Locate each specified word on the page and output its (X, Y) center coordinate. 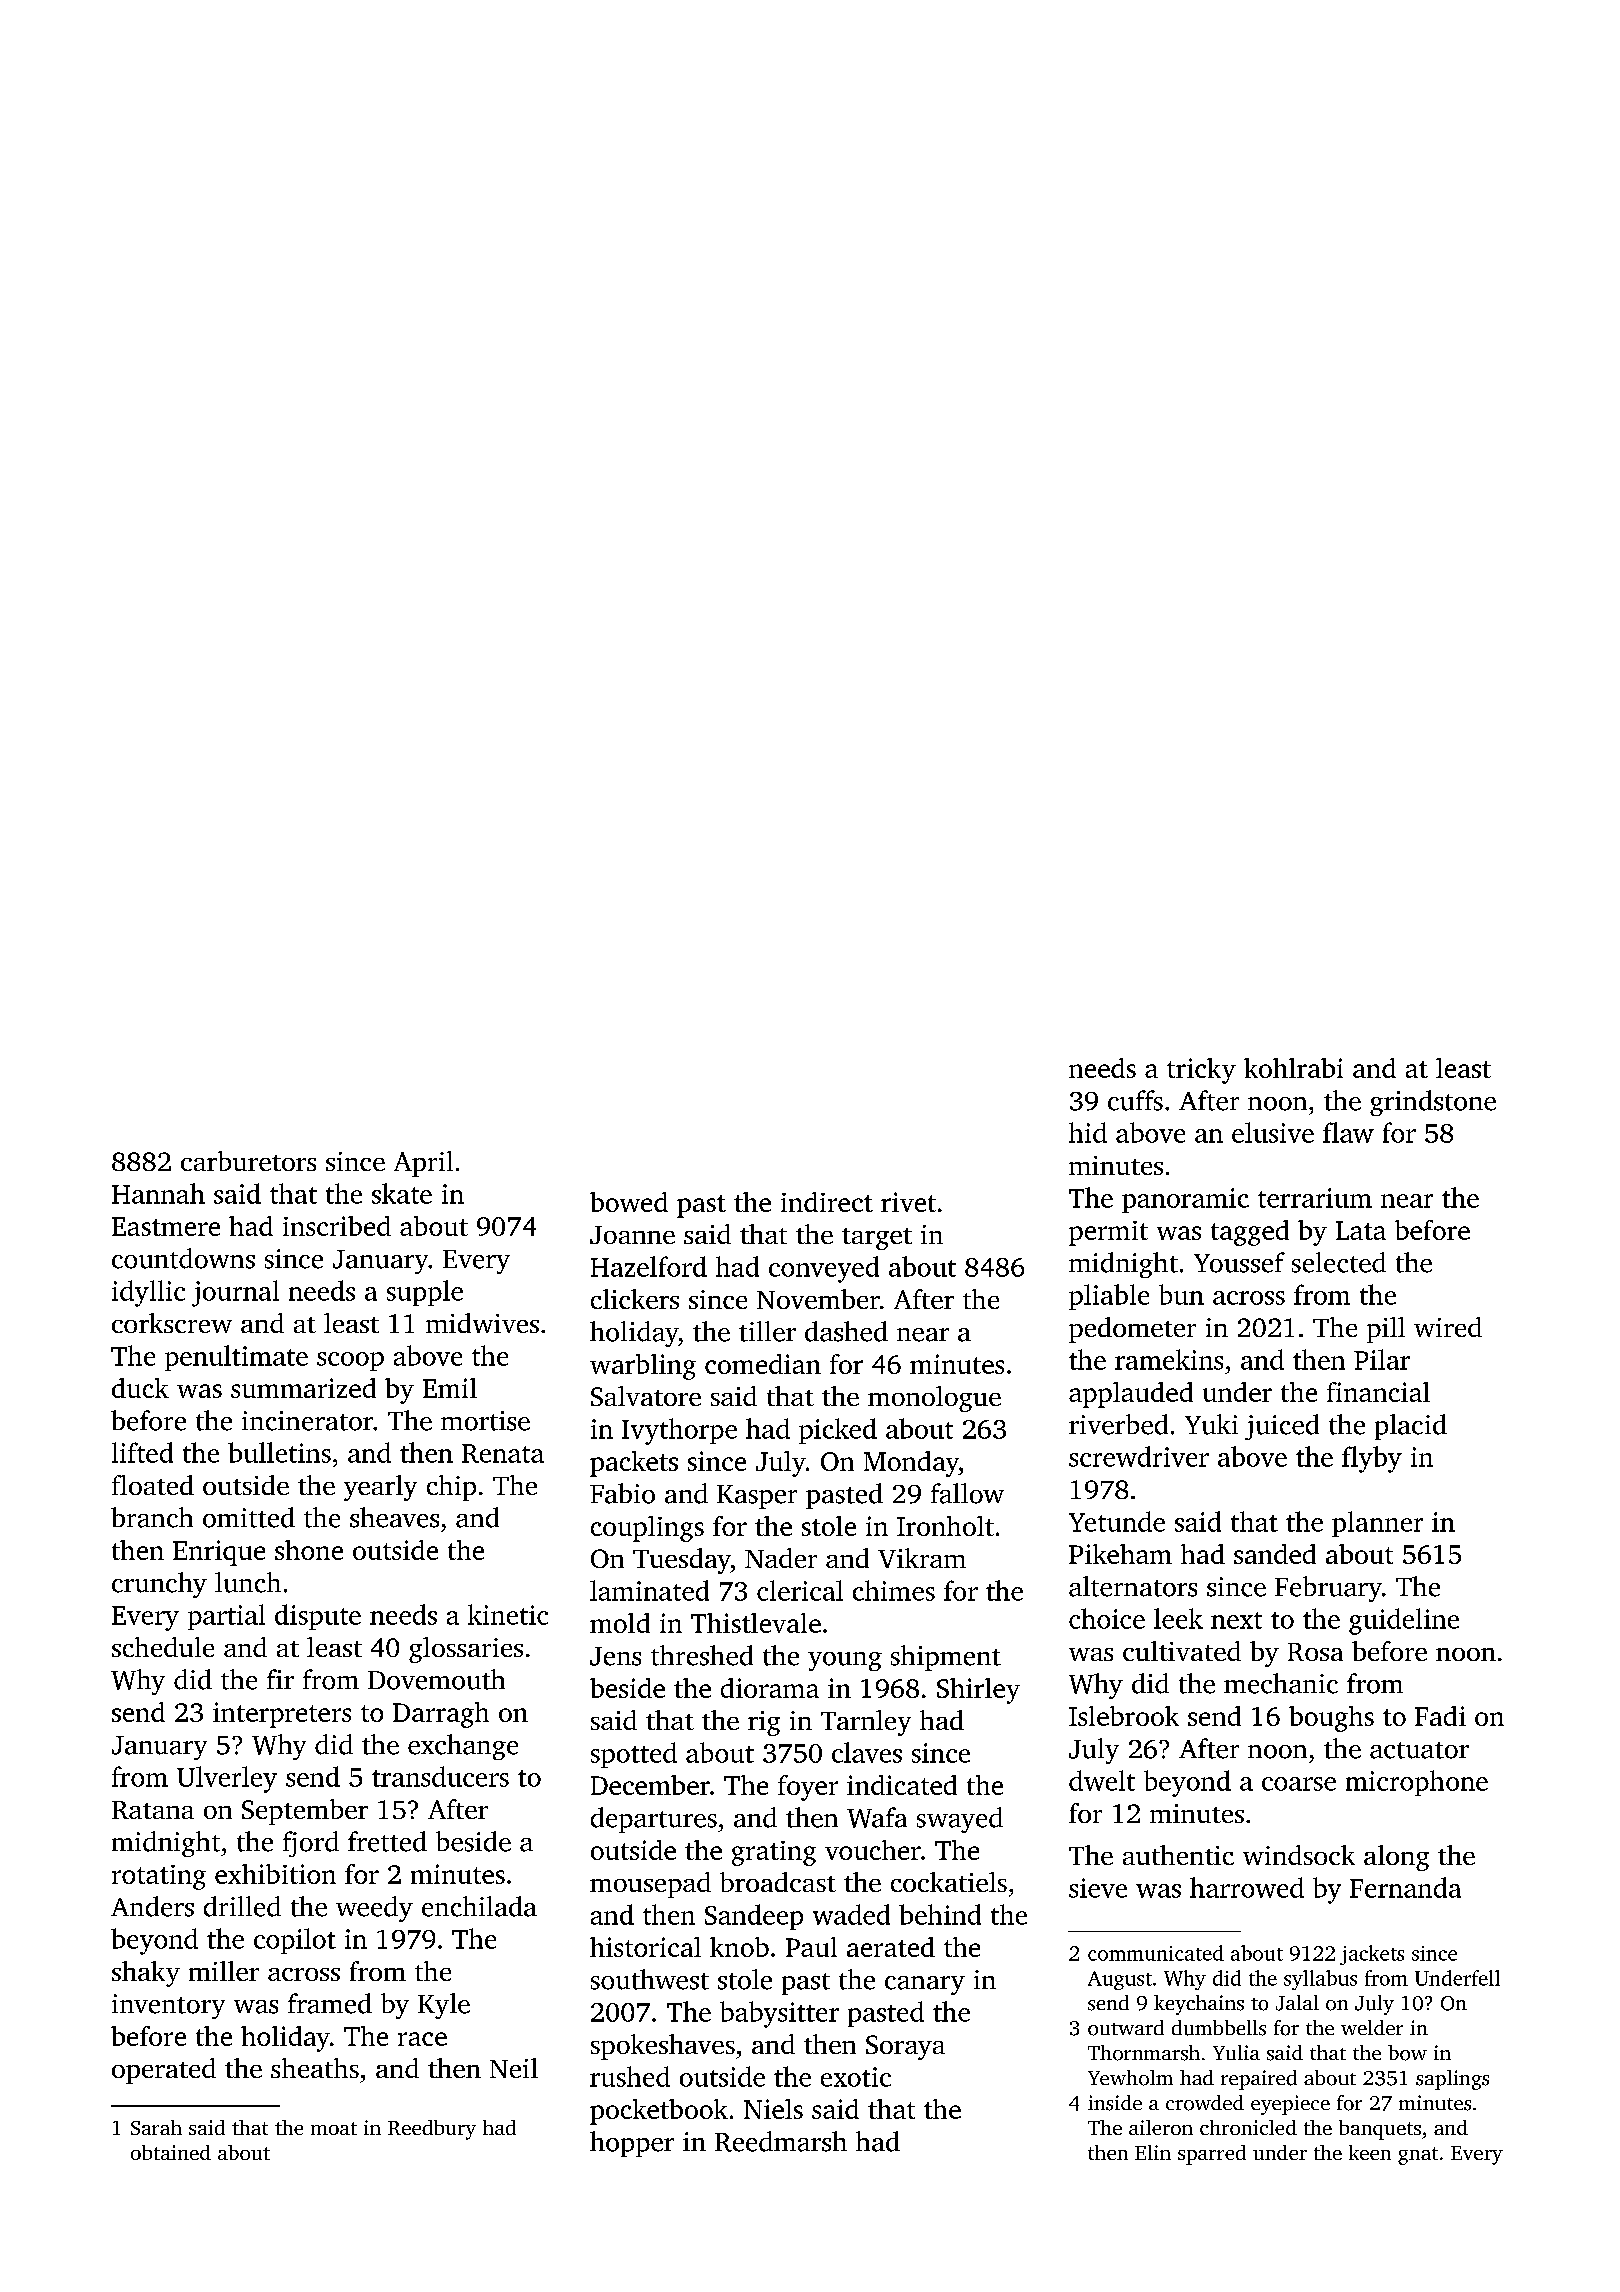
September (305, 1812)
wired (1448, 1327)
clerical (800, 1590)
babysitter (779, 2014)
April (423, 1164)
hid (1088, 1132)
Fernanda (1405, 1887)
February (1328, 1589)
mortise (485, 1421)
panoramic (1185, 1200)
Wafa (877, 1817)
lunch (248, 1582)
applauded (1131, 1395)
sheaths (315, 2068)
